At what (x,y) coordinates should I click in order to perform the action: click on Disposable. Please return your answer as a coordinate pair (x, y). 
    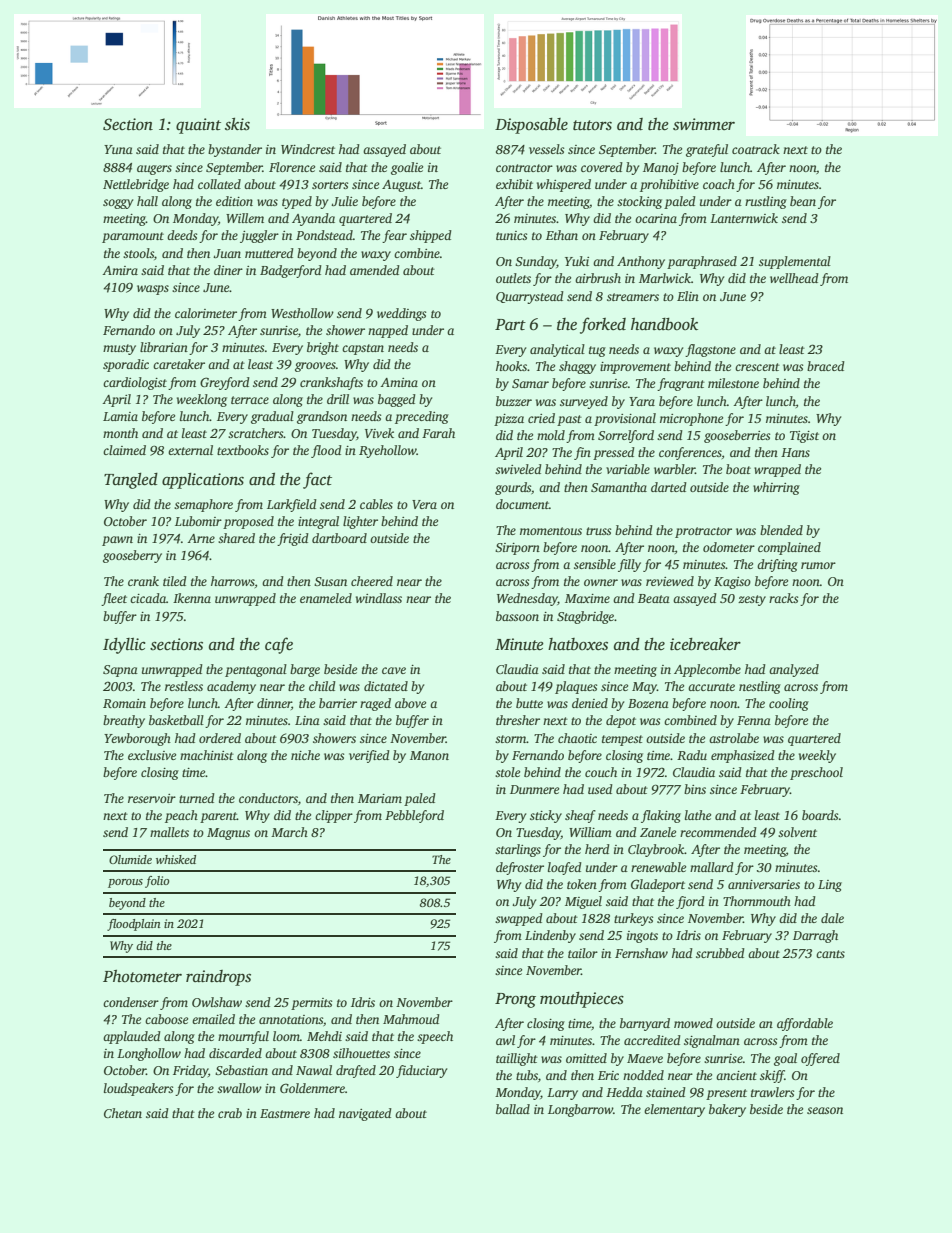
    Looking at the image, I should click on (531, 126).
